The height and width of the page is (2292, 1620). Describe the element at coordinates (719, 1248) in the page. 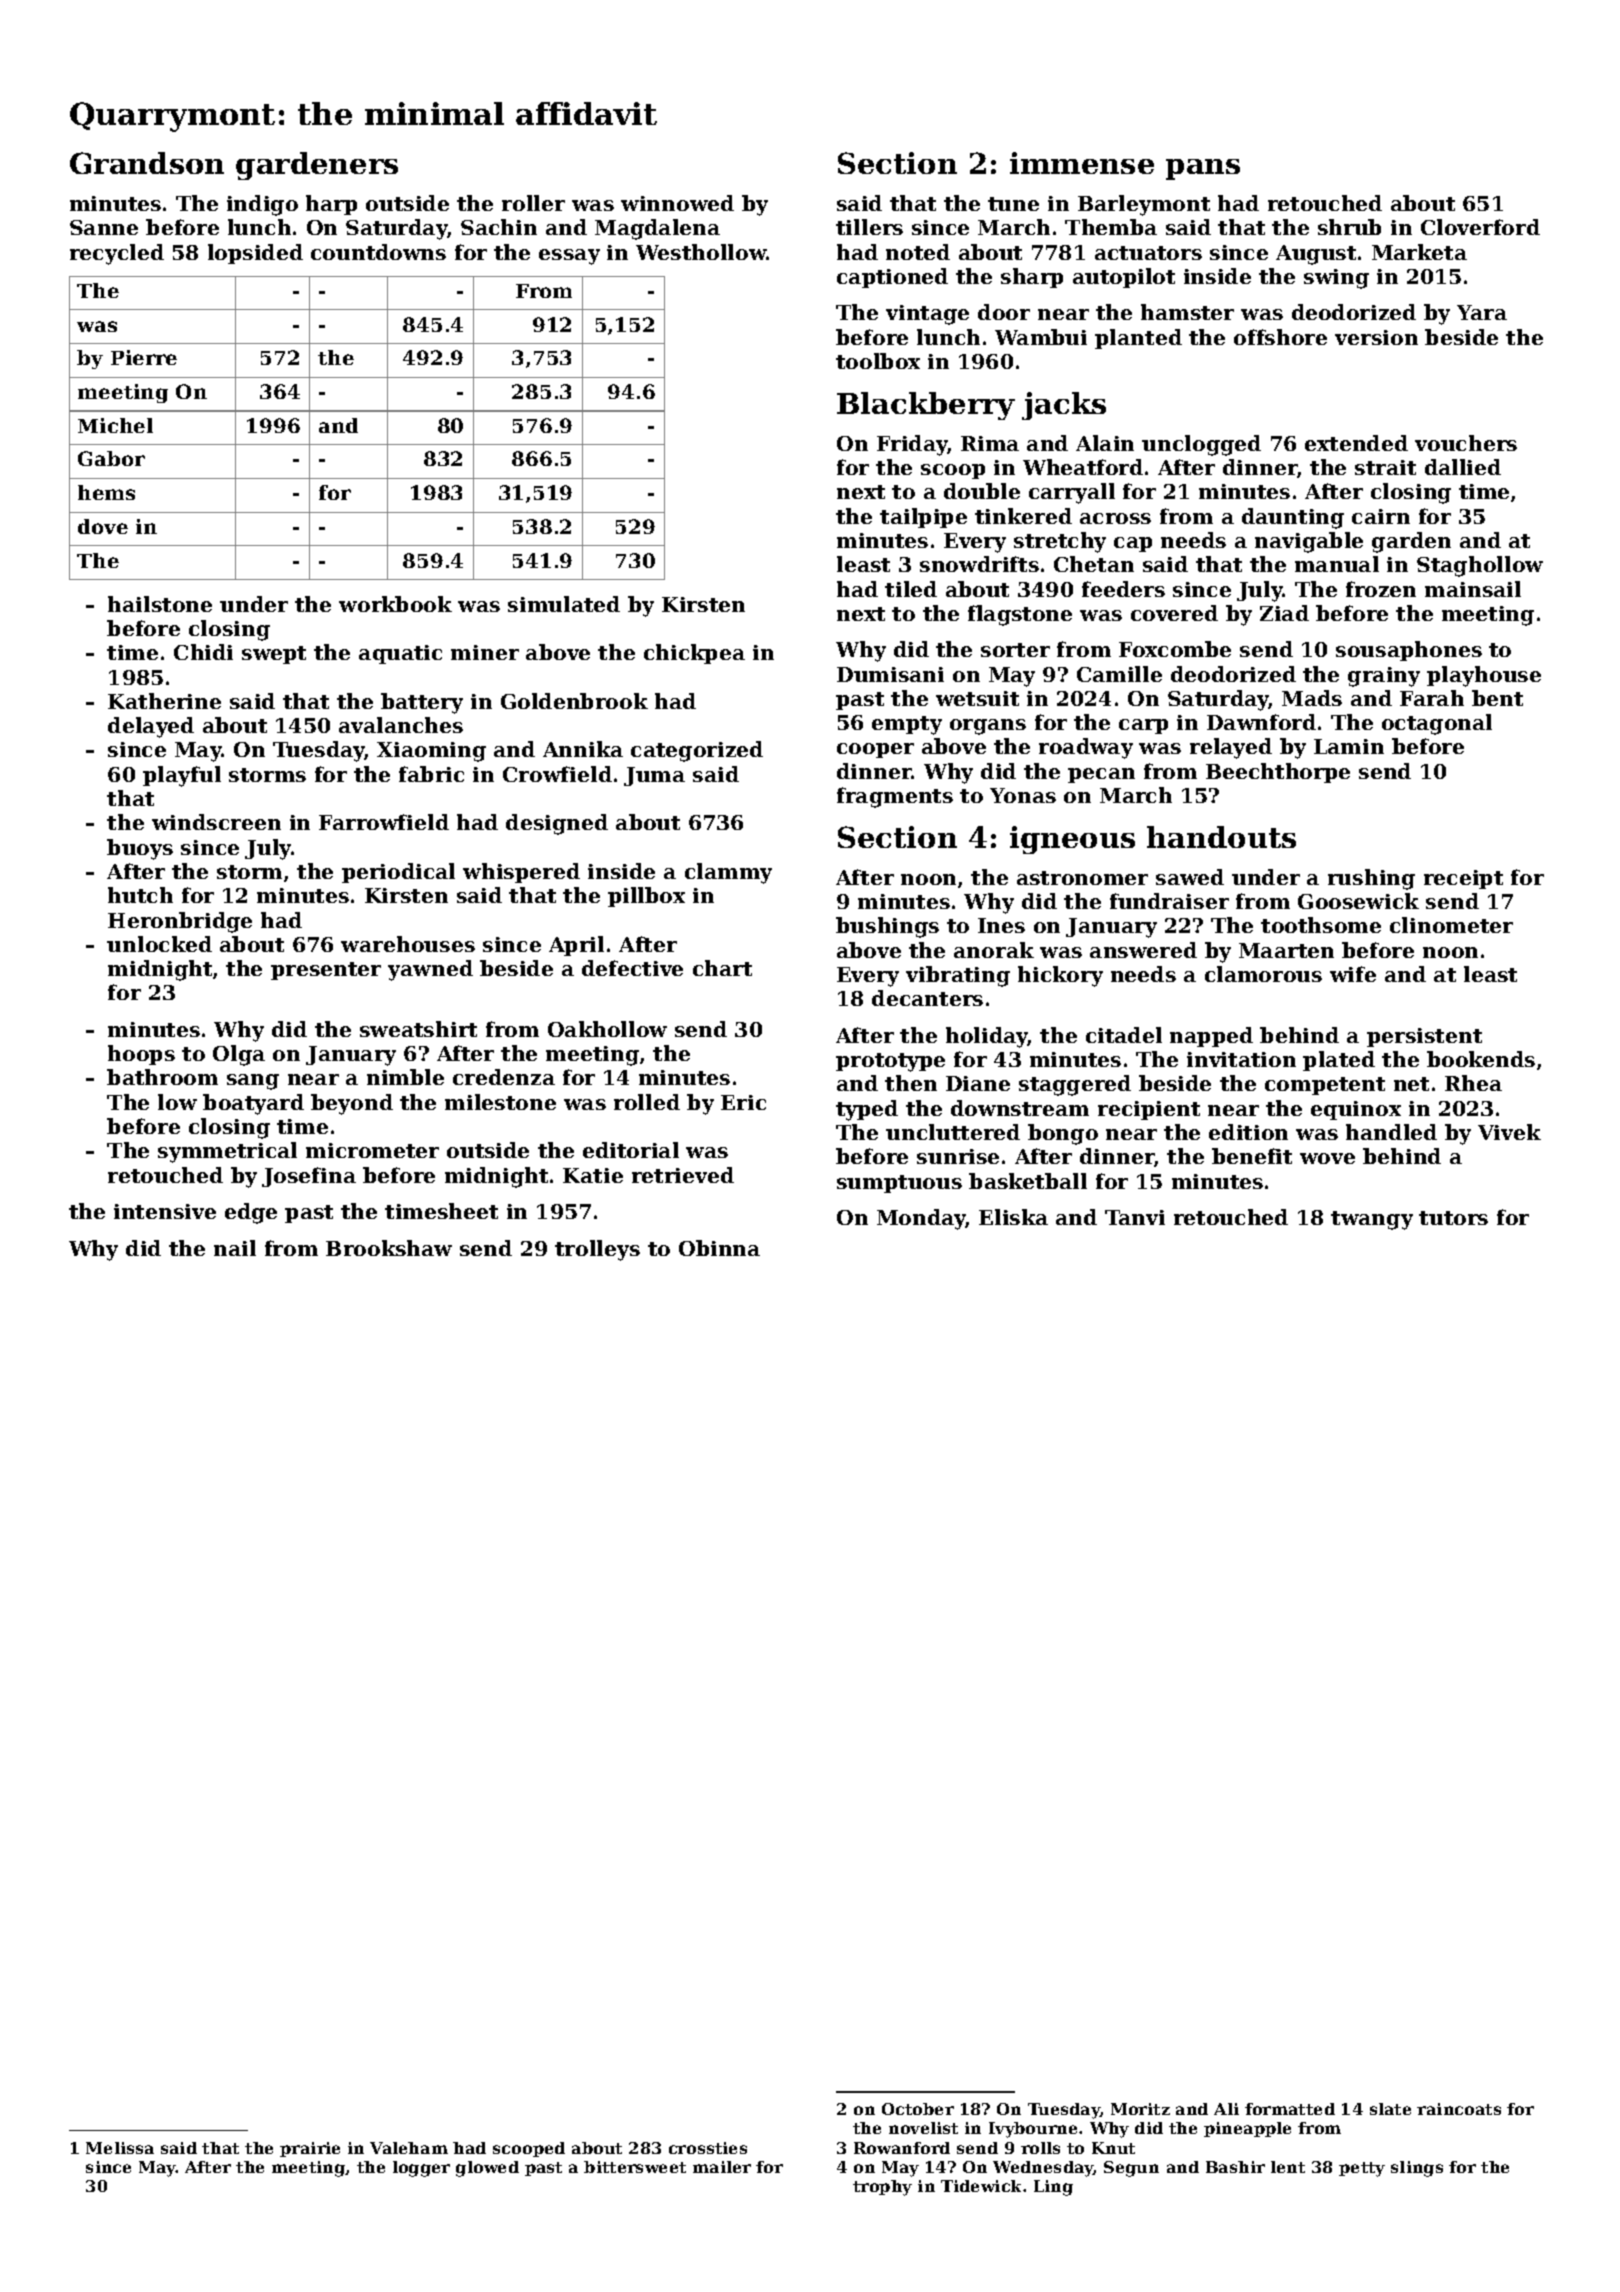

I see `Obinna` at that location.
